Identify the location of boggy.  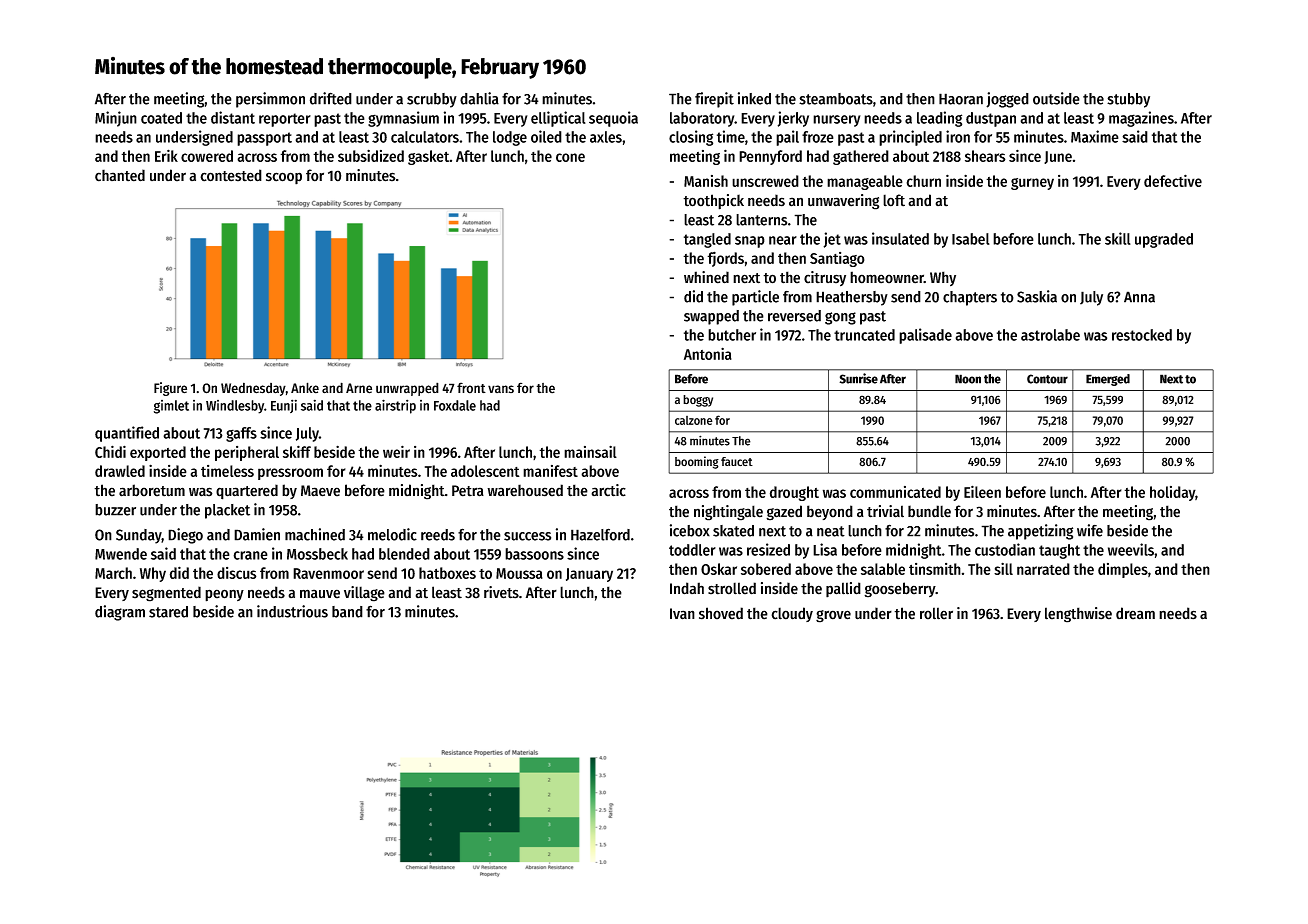
(698, 401).
